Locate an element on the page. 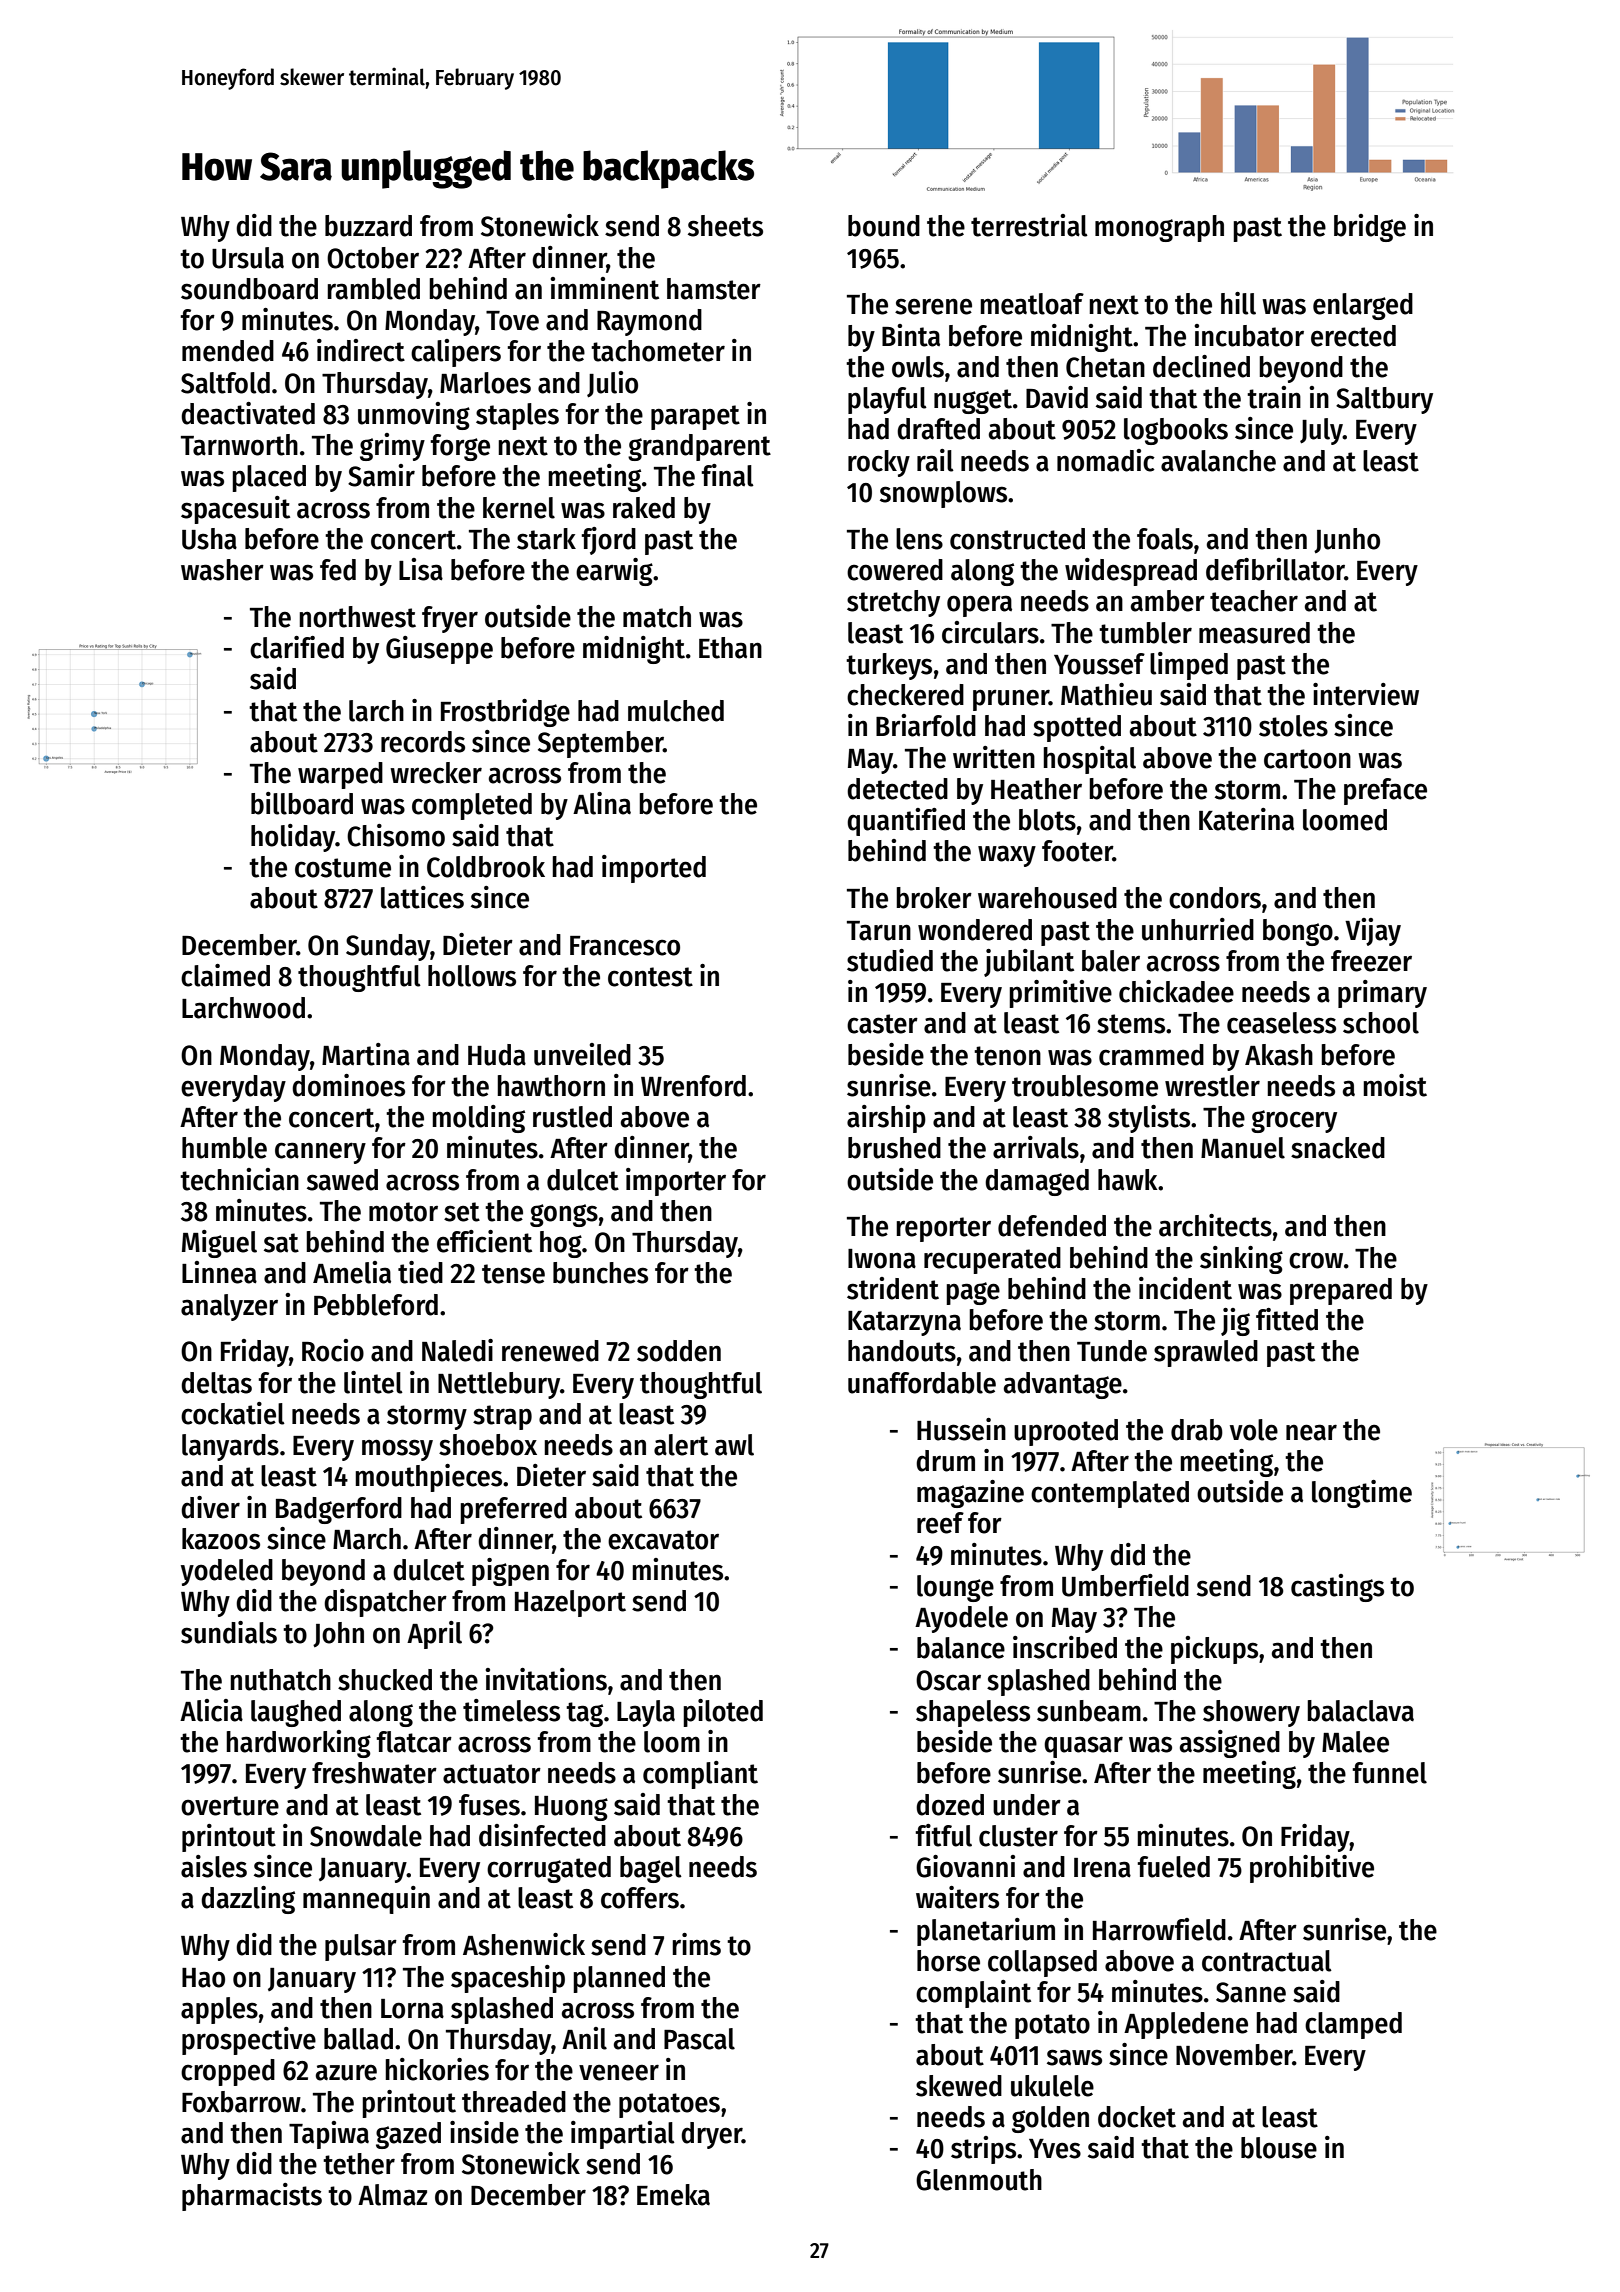 This page has height=2292, width=1620. Coldbrook is located at coordinates (486, 867).
